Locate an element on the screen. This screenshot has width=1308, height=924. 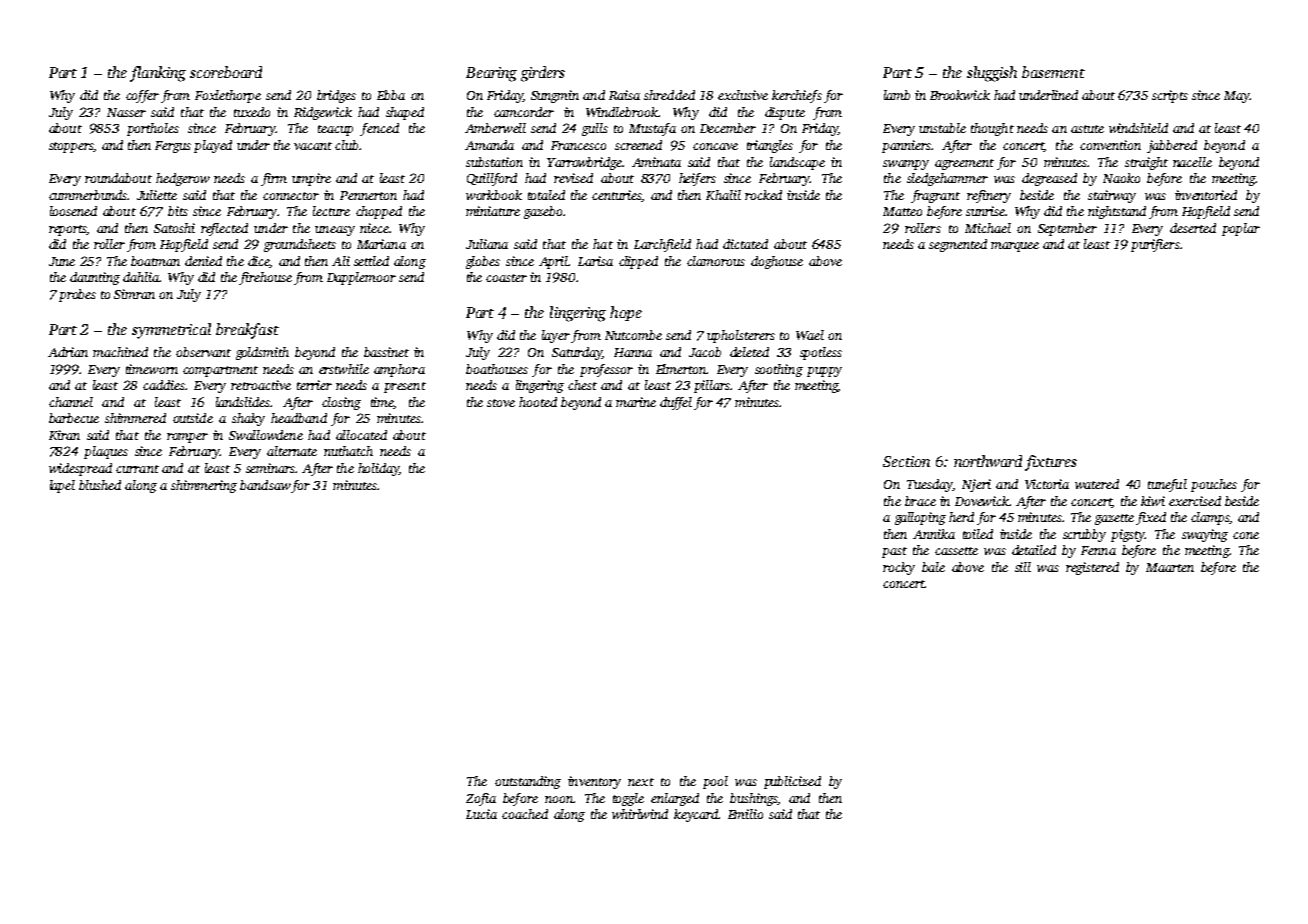
lapel is located at coordinates (62, 486).
